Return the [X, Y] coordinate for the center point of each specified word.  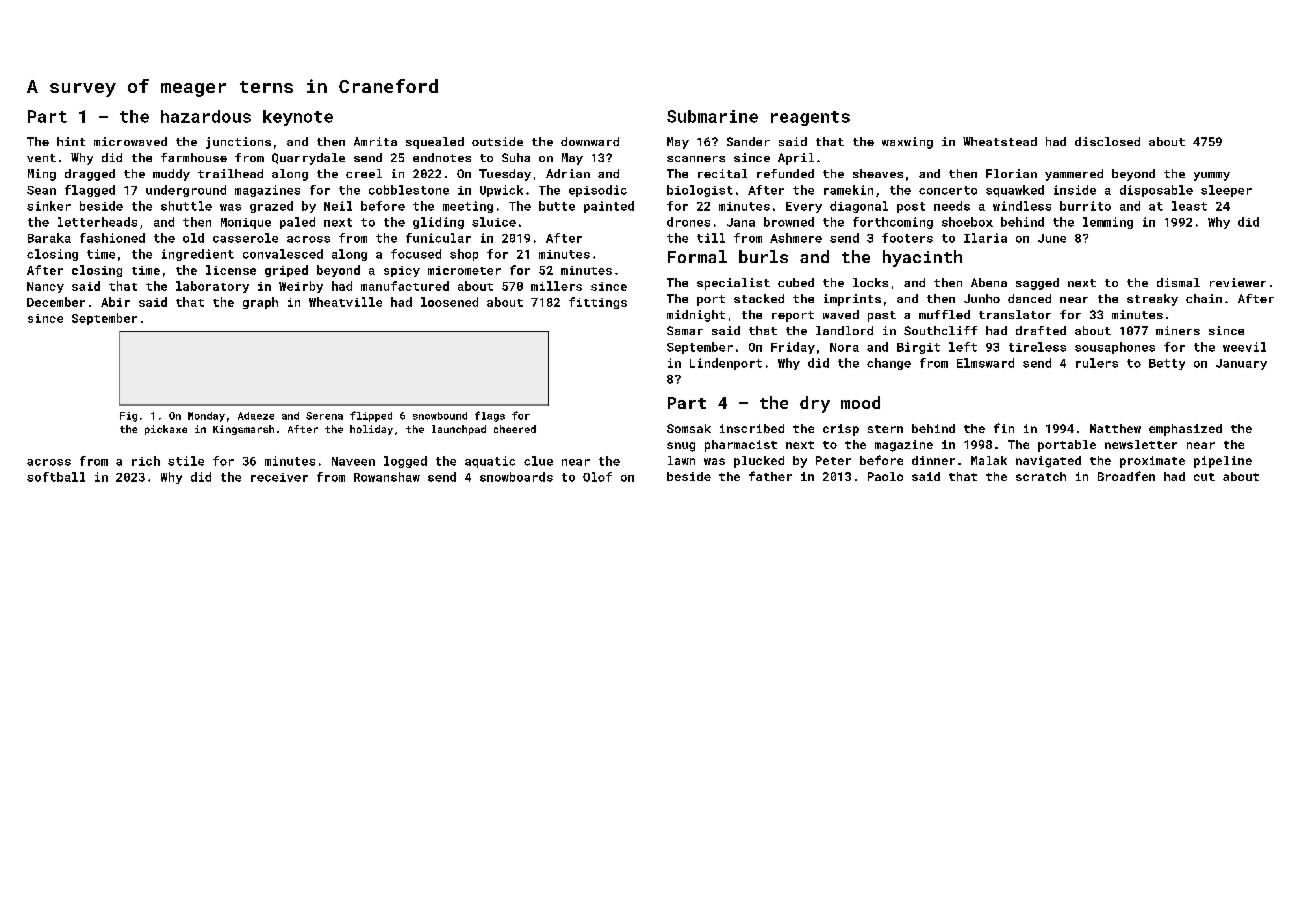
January [1241, 364]
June [1052, 238]
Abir [115, 302]
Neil [338, 206]
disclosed [1107, 141]
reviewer [1238, 282]
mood [860, 402]
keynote [298, 118]
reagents [810, 118]
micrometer [464, 270]
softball [56, 477]
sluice [494, 222]
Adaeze [256, 416]
